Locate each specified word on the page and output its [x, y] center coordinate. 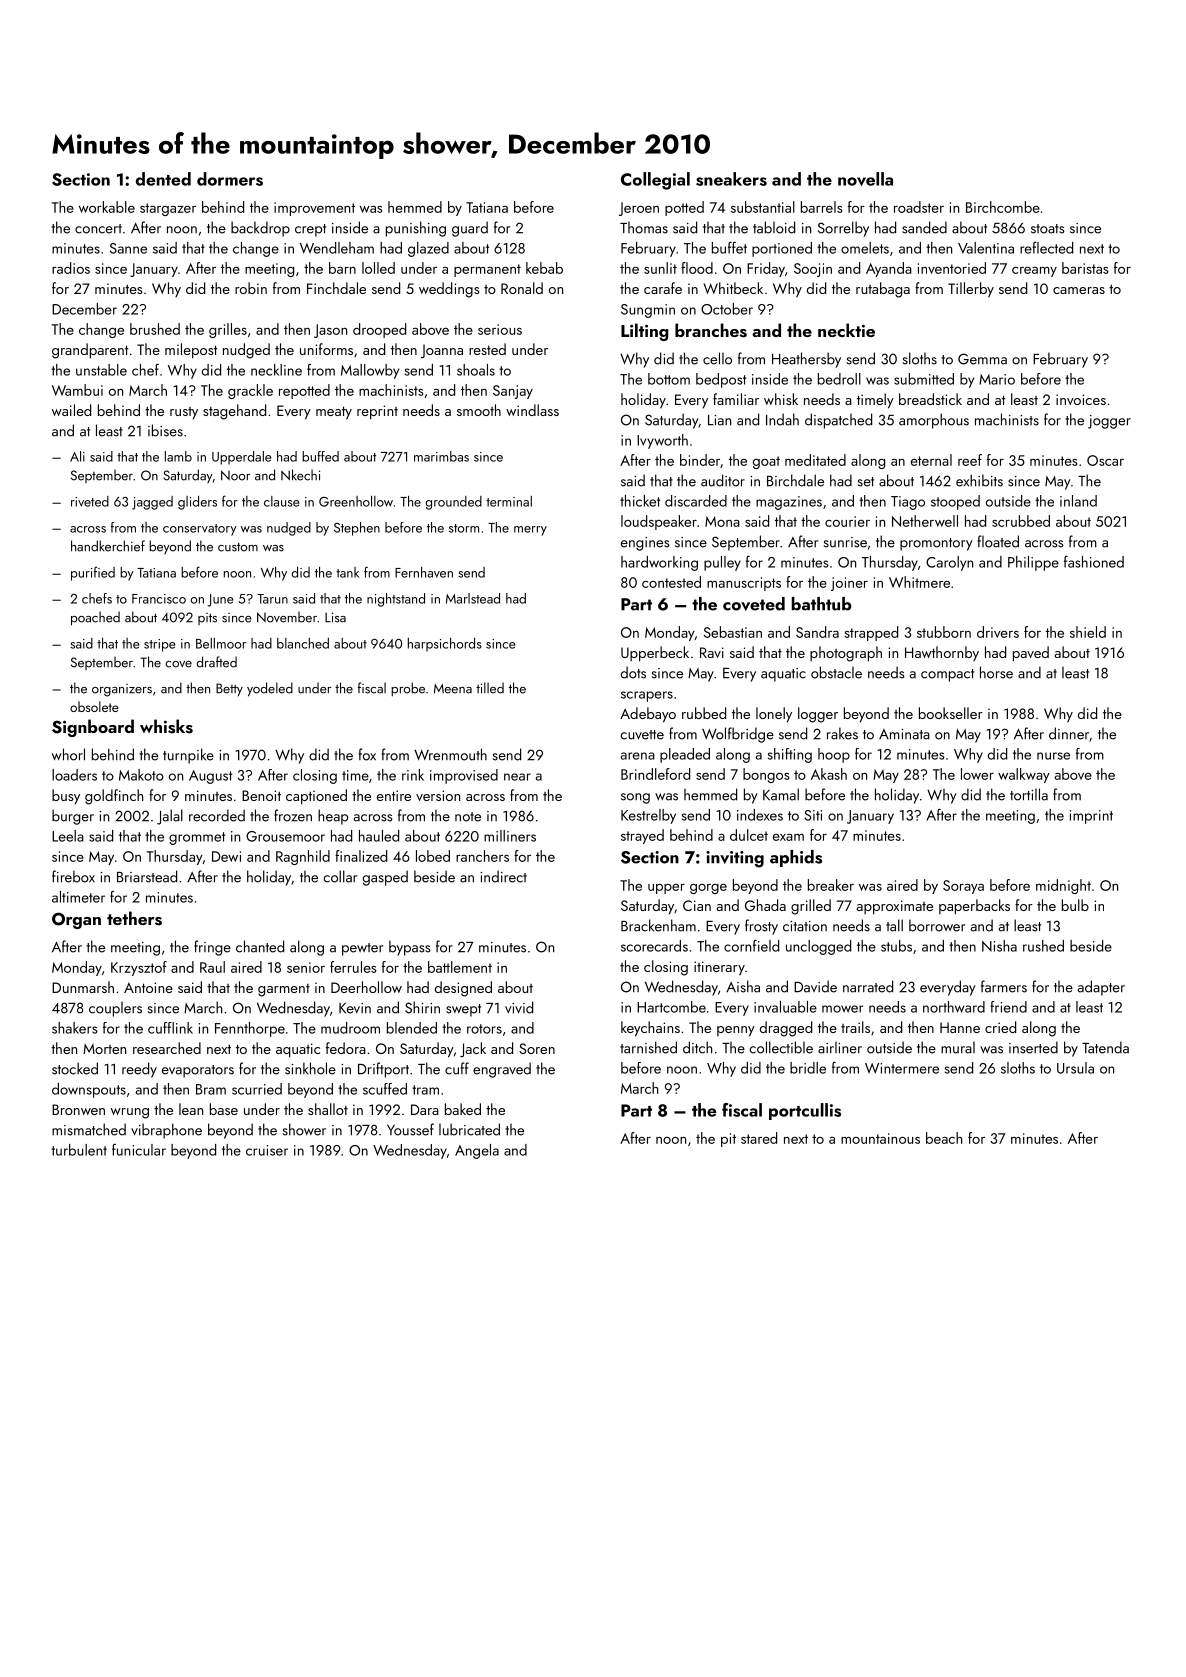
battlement [460, 967]
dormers [230, 179]
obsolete [94, 706]
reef [970, 460]
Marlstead [473, 598]
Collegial [655, 181]
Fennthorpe [250, 1029]
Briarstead [147, 876]
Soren [537, 1048]
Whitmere [919, 582]
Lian [719, 420]
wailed [71, 410]
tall [894, 925]
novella [865, 179]
